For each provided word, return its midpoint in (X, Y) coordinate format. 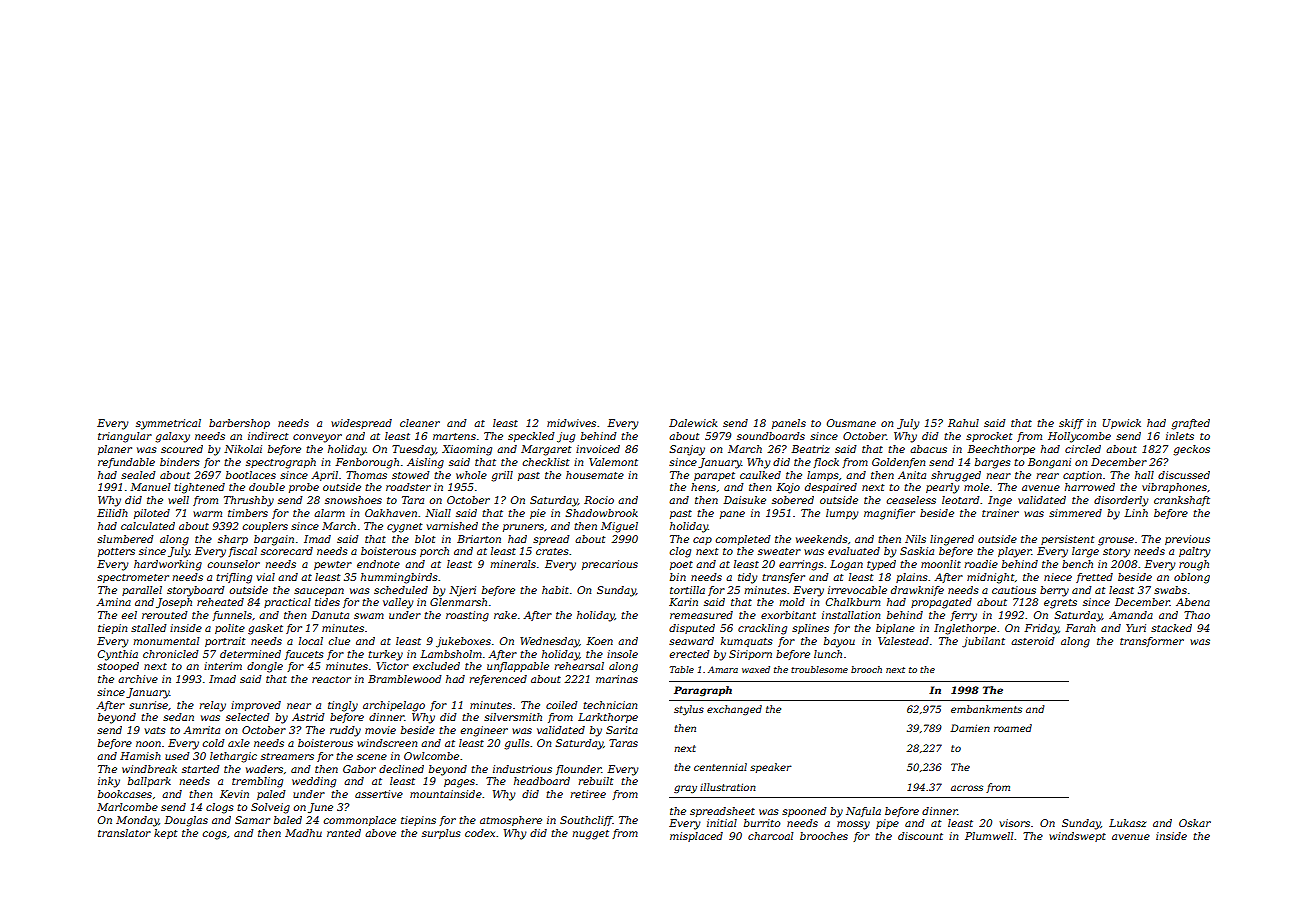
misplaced (696, 837)
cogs (214, 835)
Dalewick (693, 423)
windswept (1077, 837)
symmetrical (168, 424)
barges (993, 463)
